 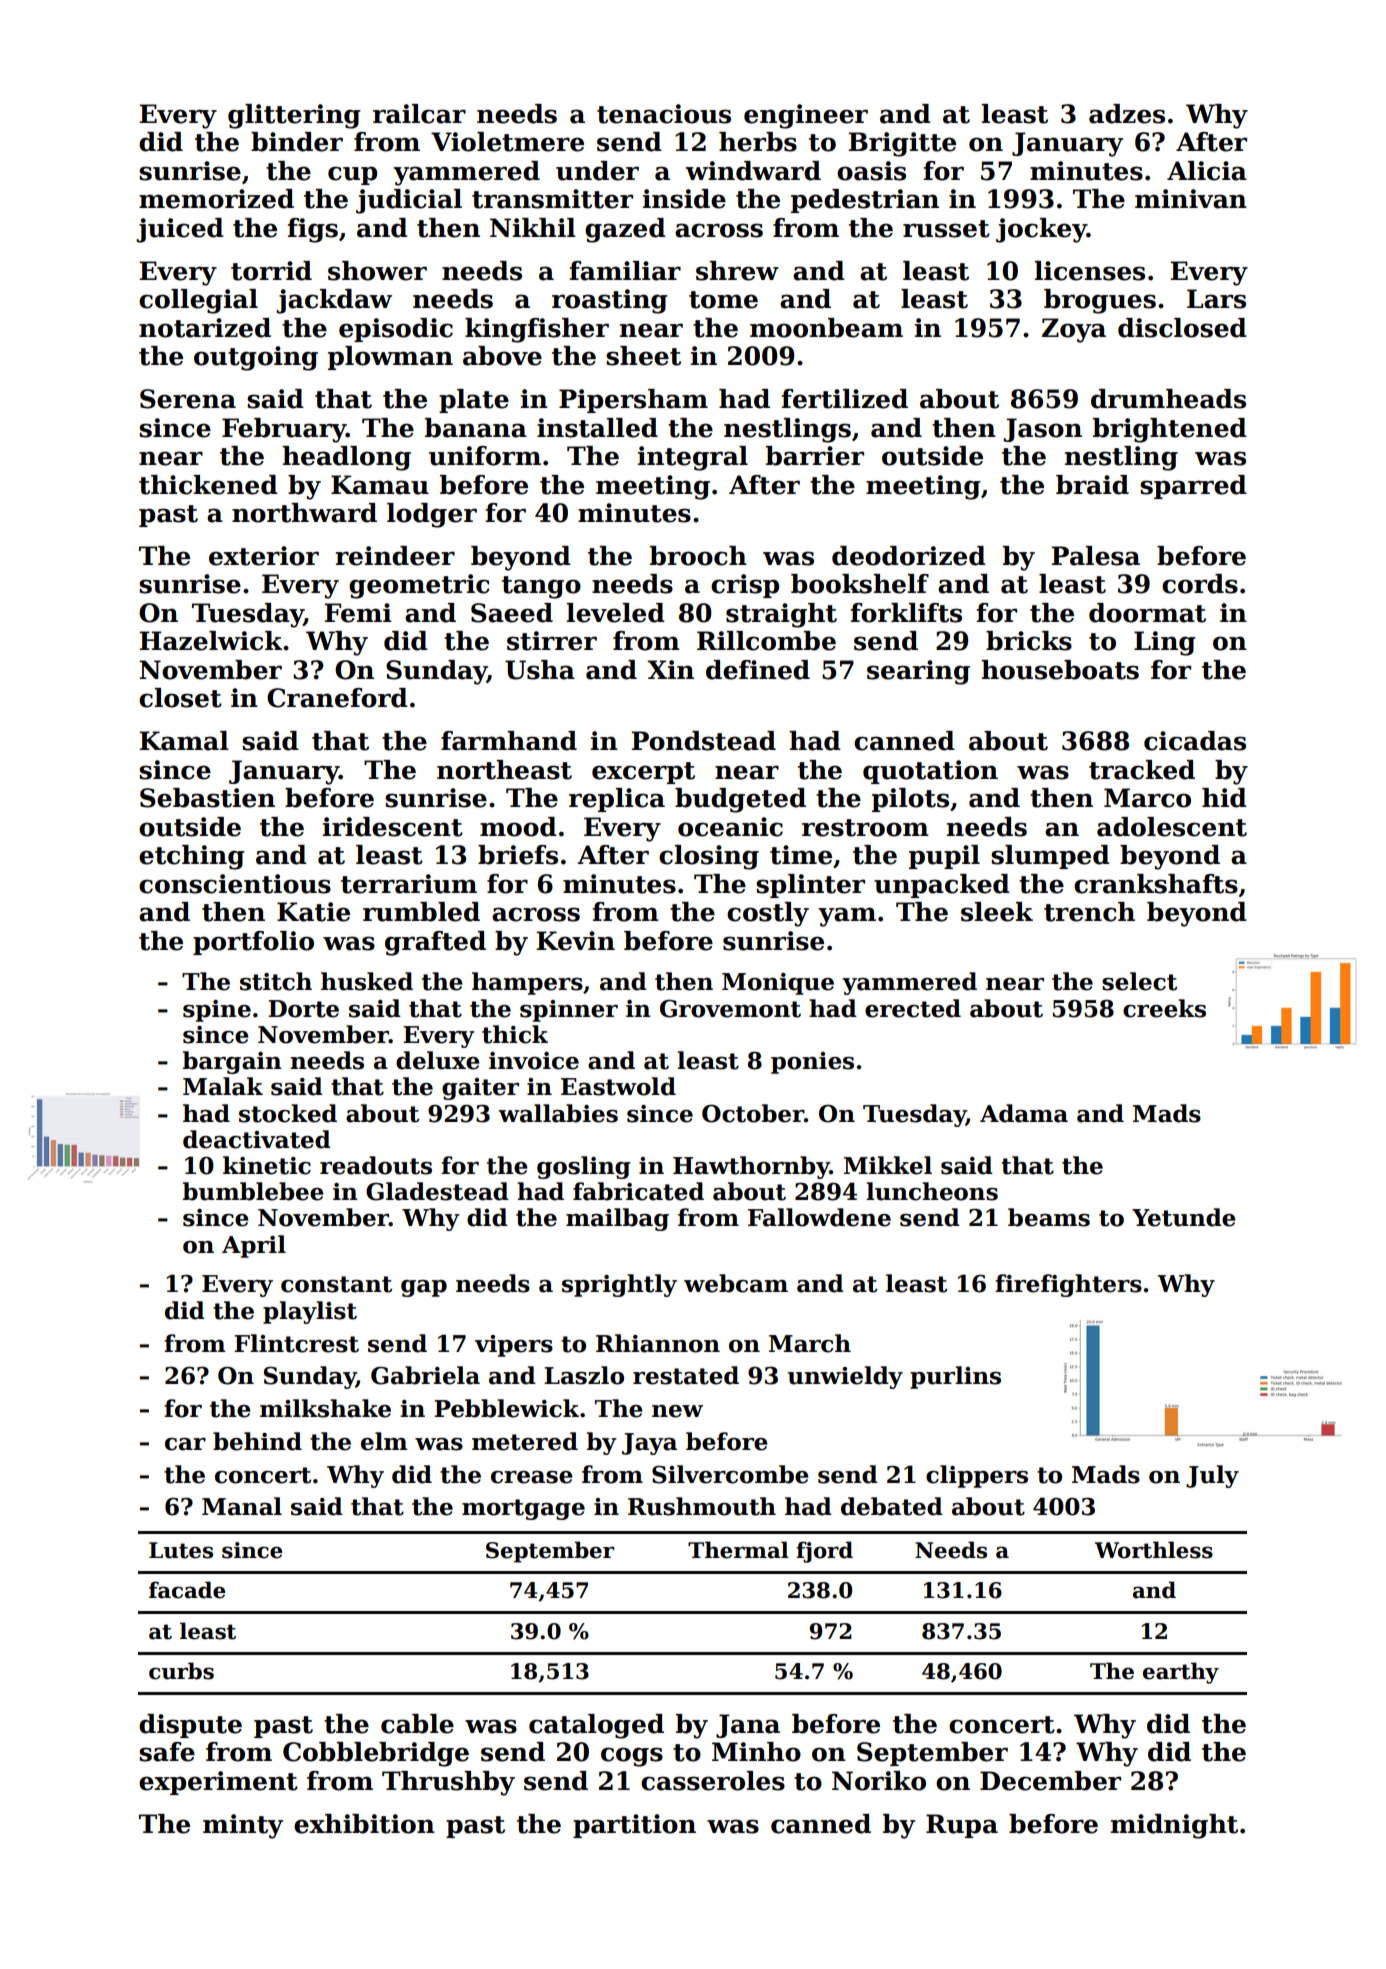 I want to click on Jana, so click(x=748, y=1726).
